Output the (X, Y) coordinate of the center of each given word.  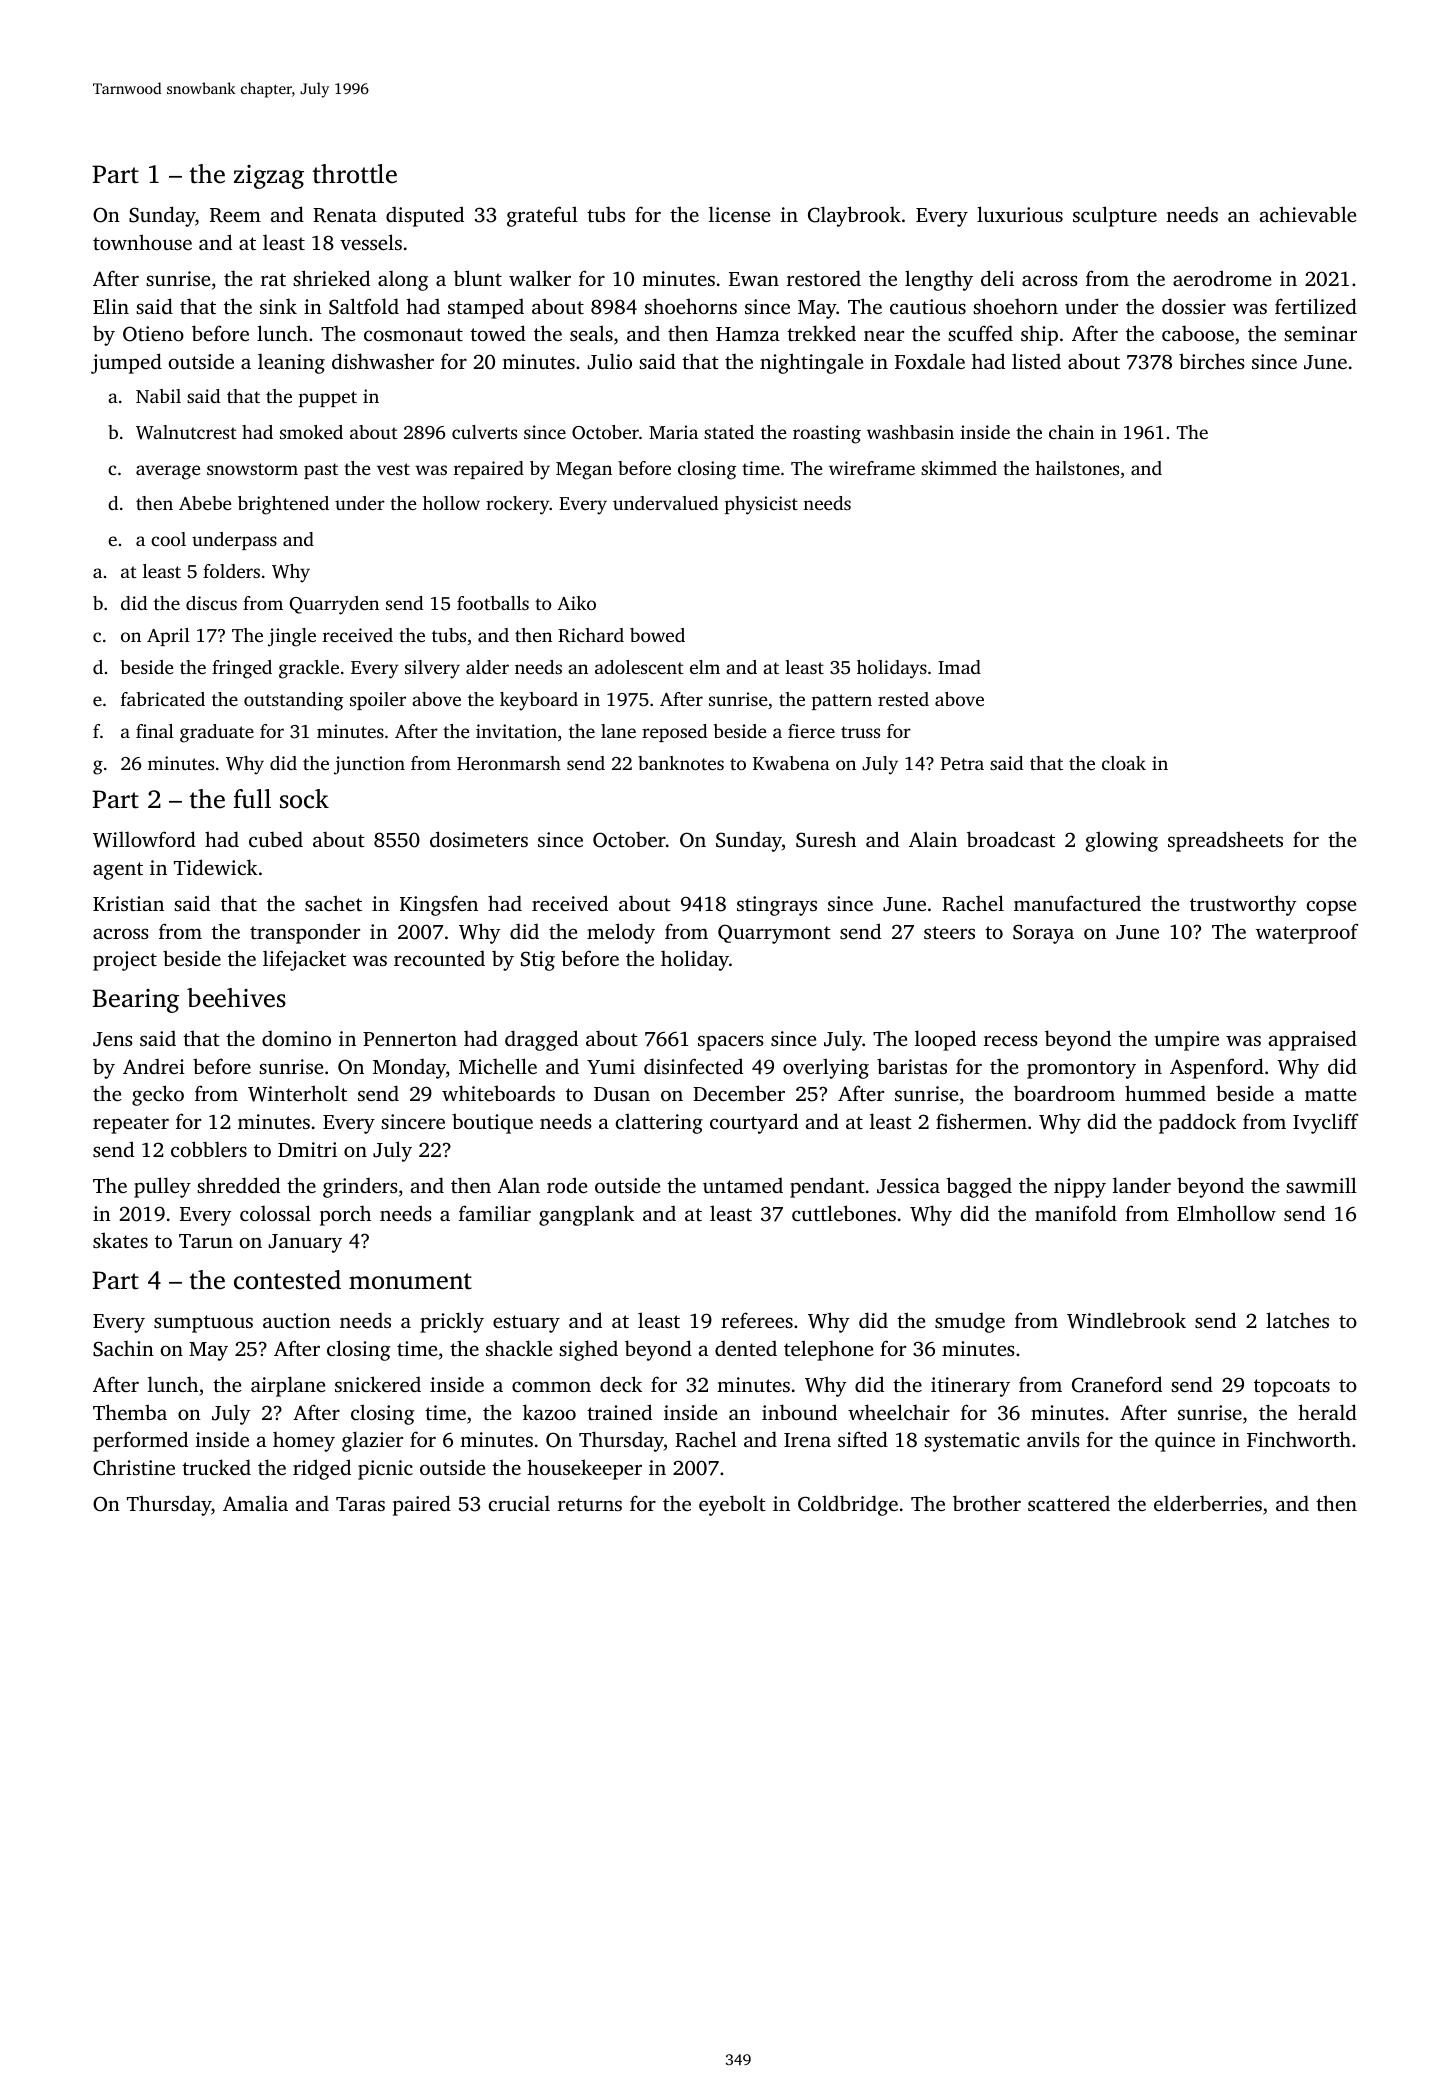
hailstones (1077, 468)
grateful (542, 216)
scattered (1069, 1503)
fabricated (163, 699)
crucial (519, 1503)
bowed (657, 635)
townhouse (142, 242)
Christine (134, 1467)
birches (1212, 361)
